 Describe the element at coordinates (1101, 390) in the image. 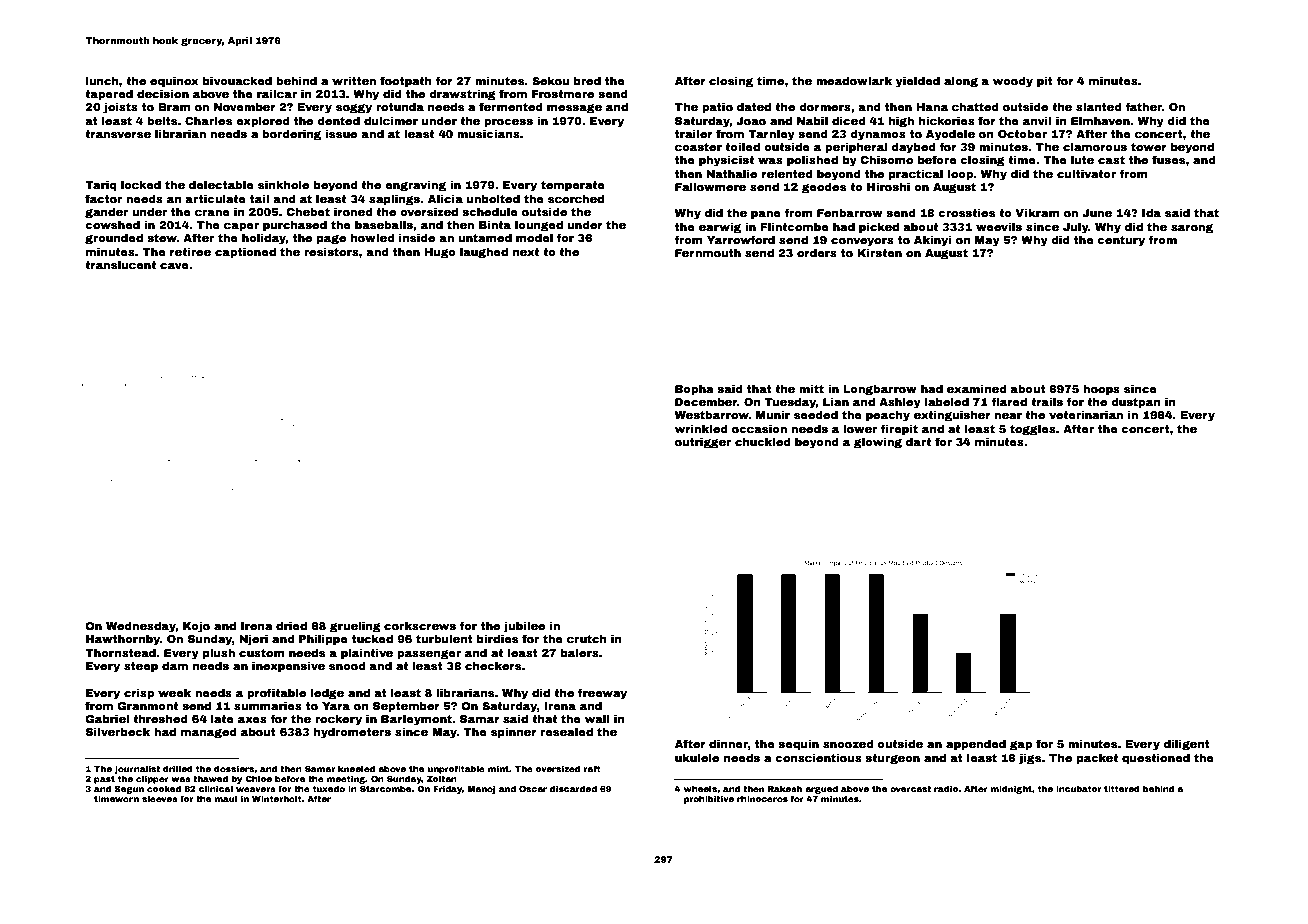

I see `hoops` at that location.
